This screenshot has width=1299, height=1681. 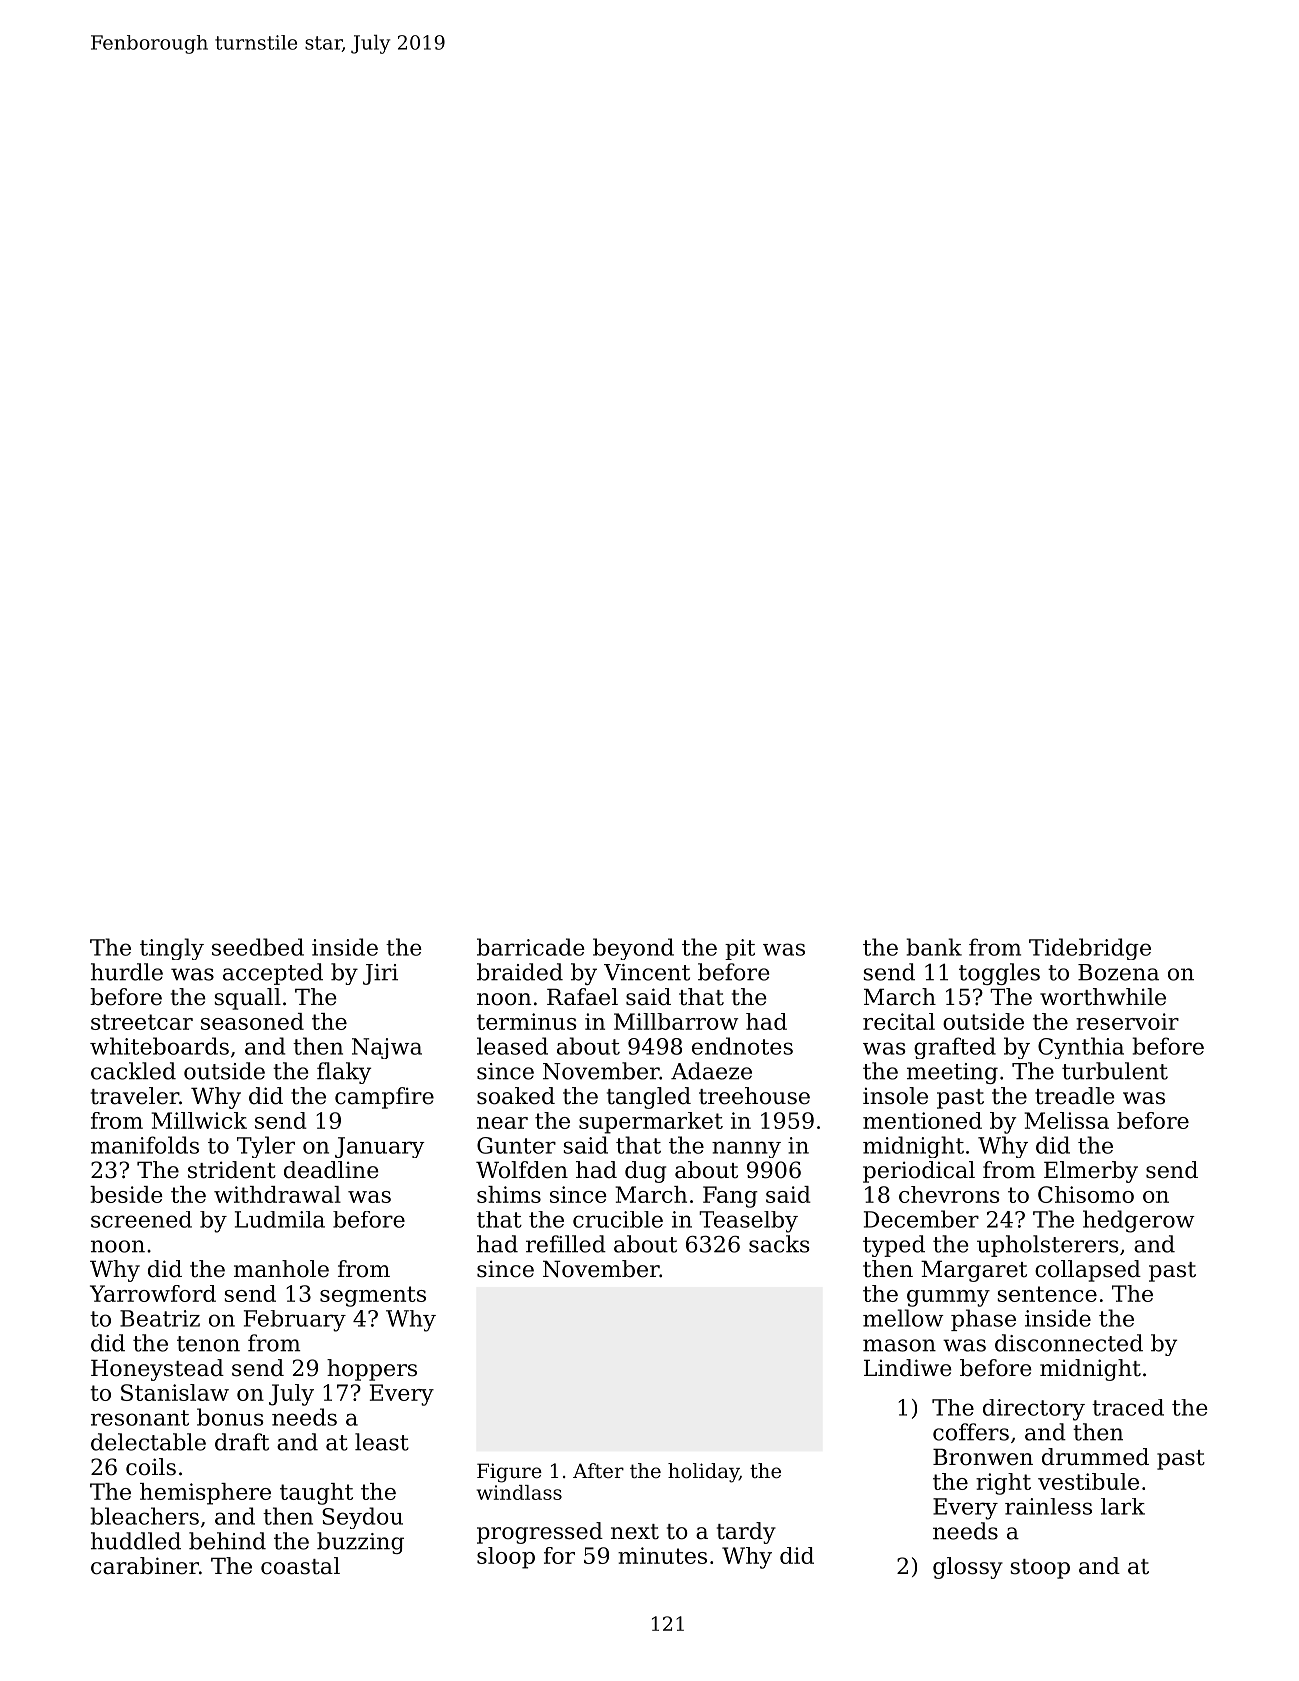 What do you see at coordinates (598, 1470) in the screenshot?
I see `After` at bounding box center [598, 1470].
